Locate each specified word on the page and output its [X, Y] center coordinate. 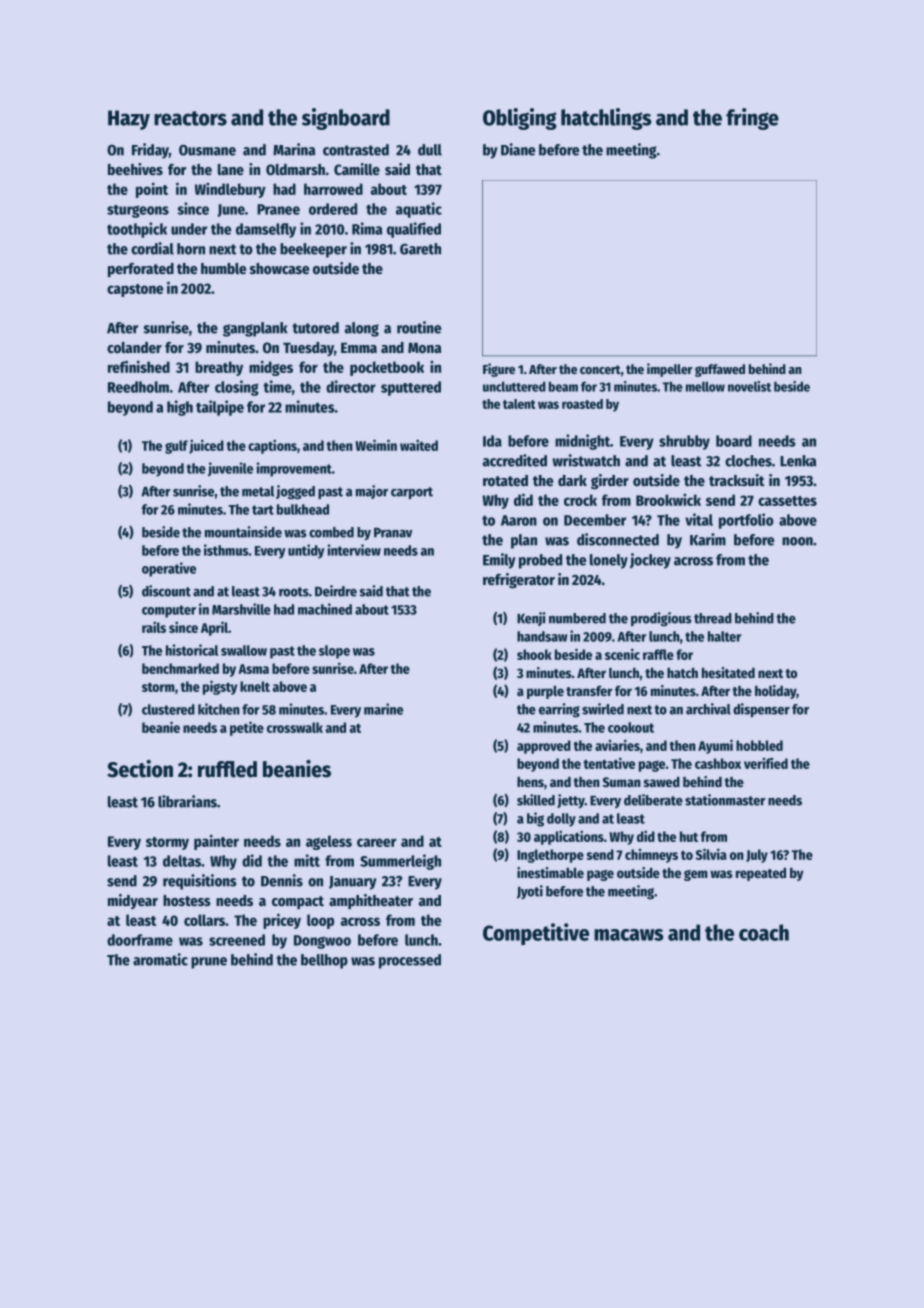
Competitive [536, 934]
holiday [776, 692]
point [152, 190]
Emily [499, 561]
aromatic [160, 959]
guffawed [720, 370]
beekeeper [313, 250]
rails [154, 627]
